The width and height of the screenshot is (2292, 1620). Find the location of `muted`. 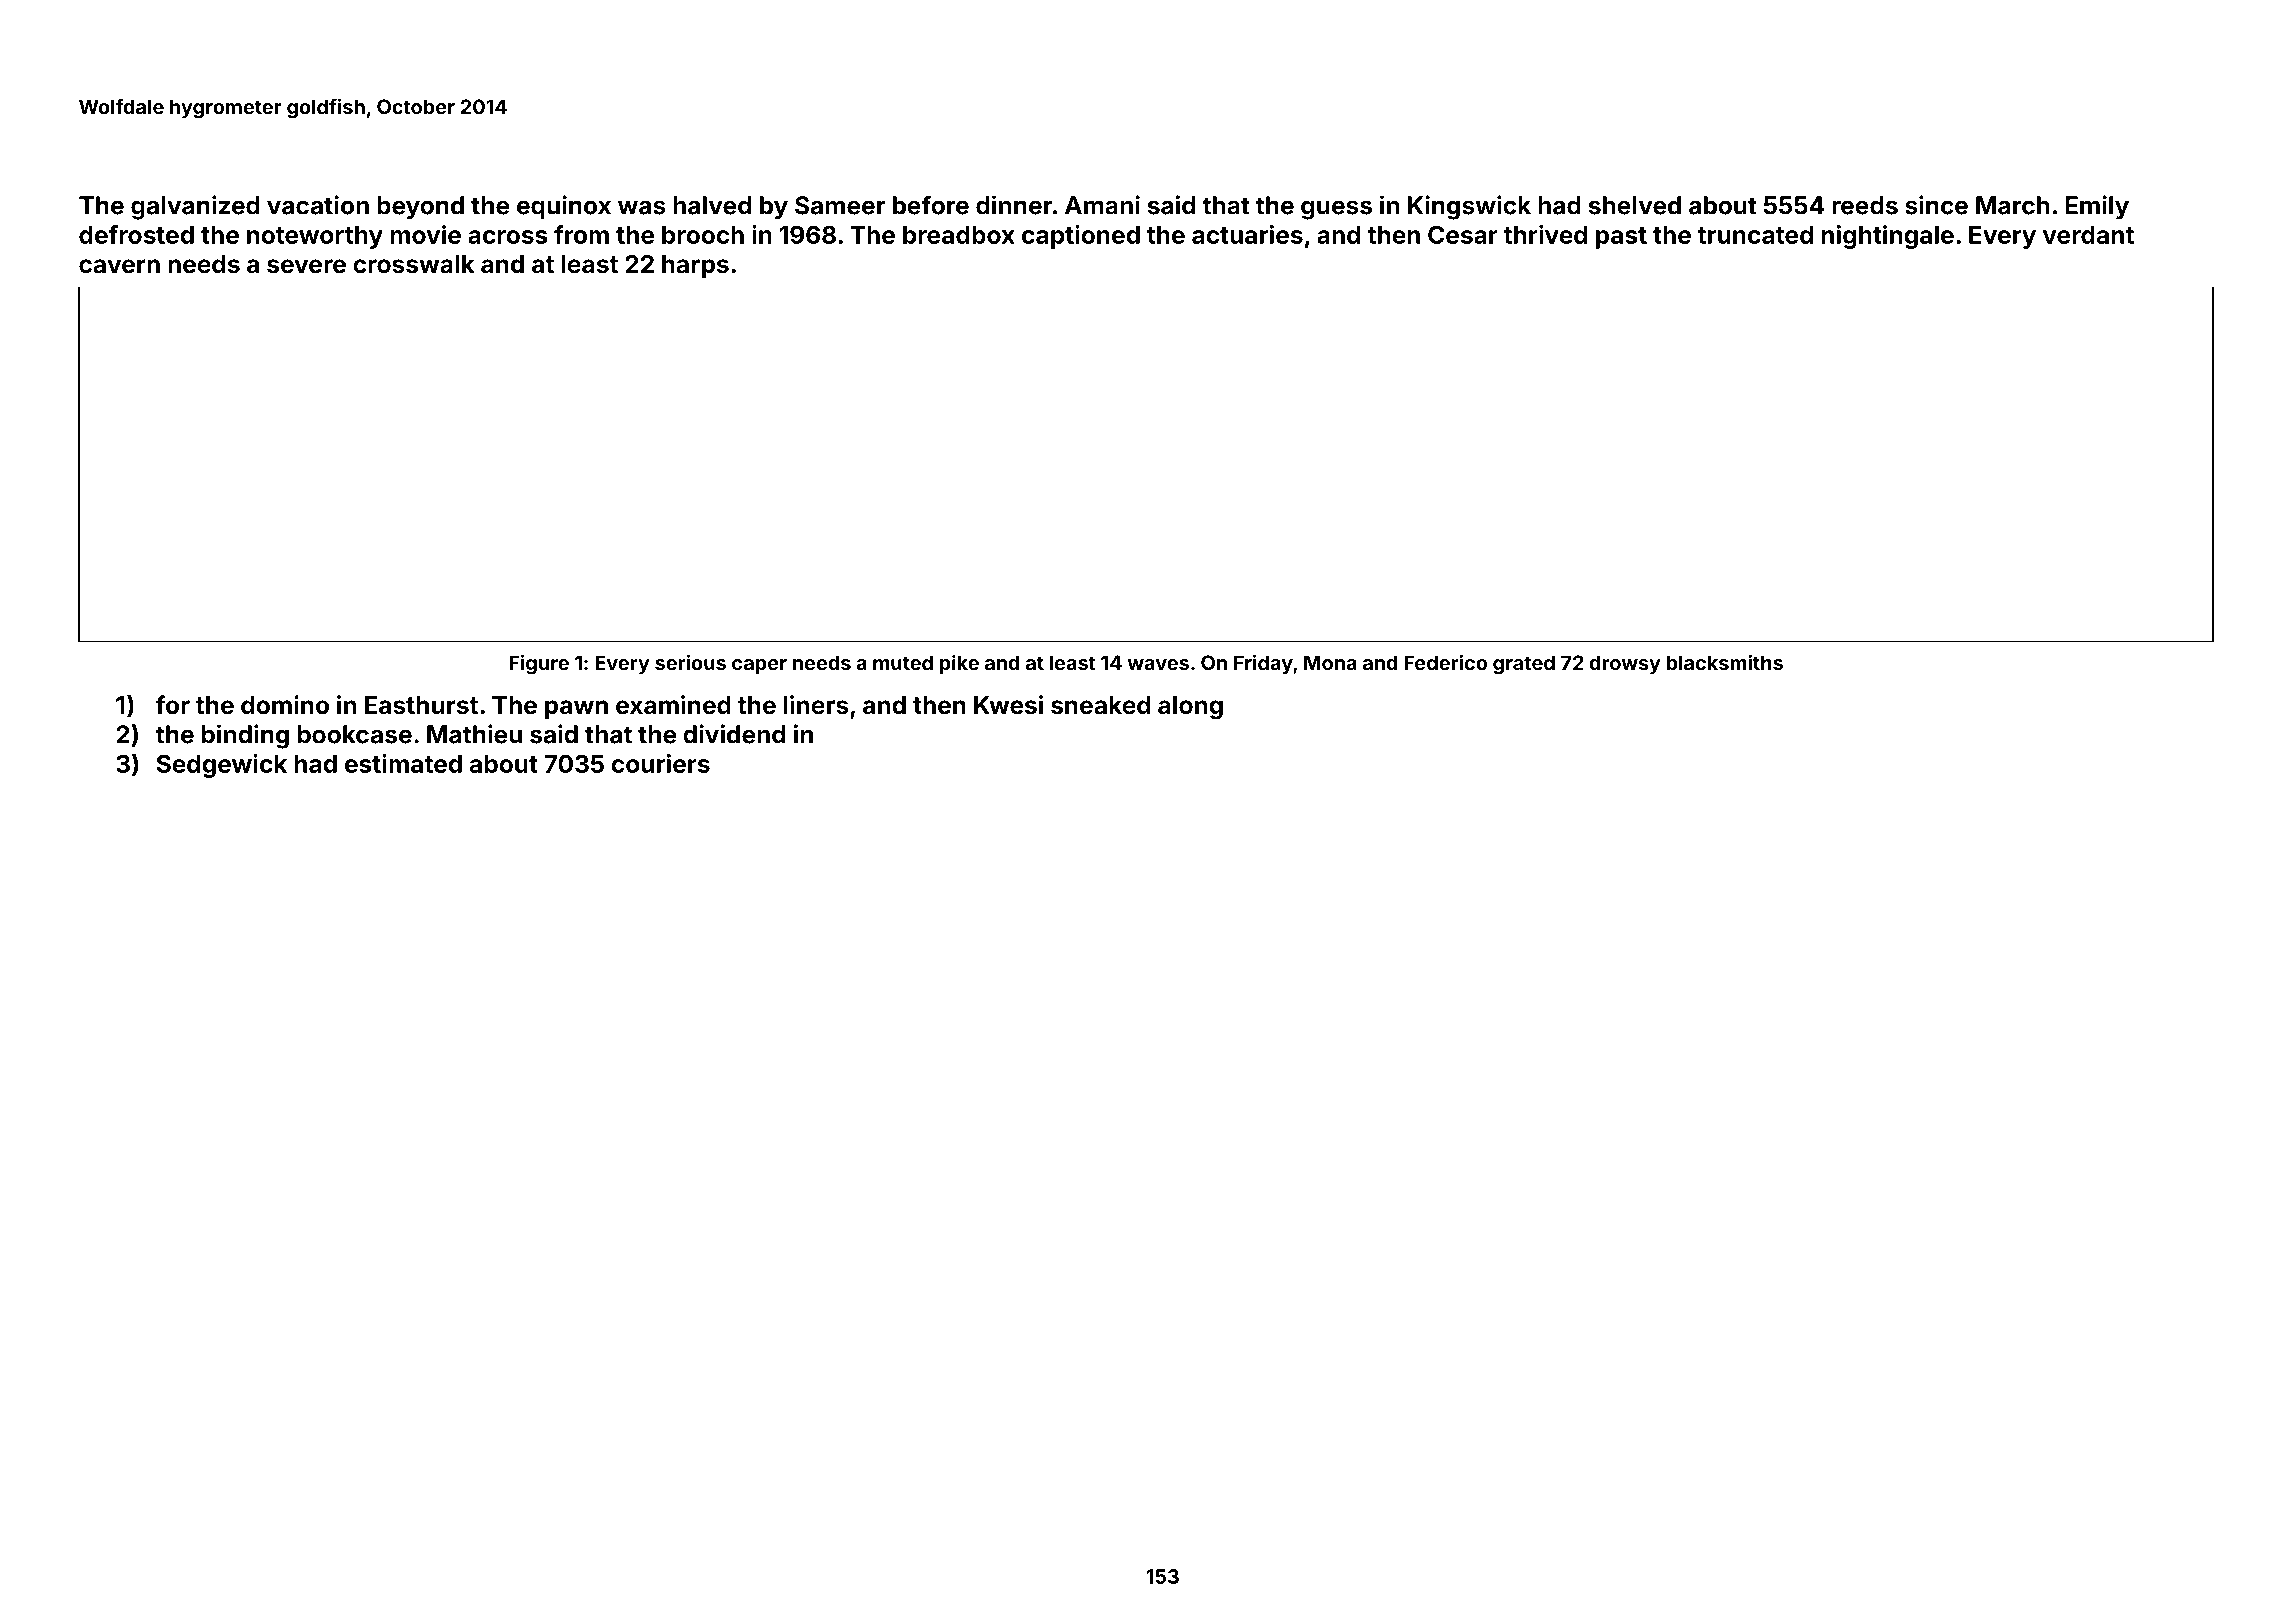

muted is located at coordinates (903, 662).
